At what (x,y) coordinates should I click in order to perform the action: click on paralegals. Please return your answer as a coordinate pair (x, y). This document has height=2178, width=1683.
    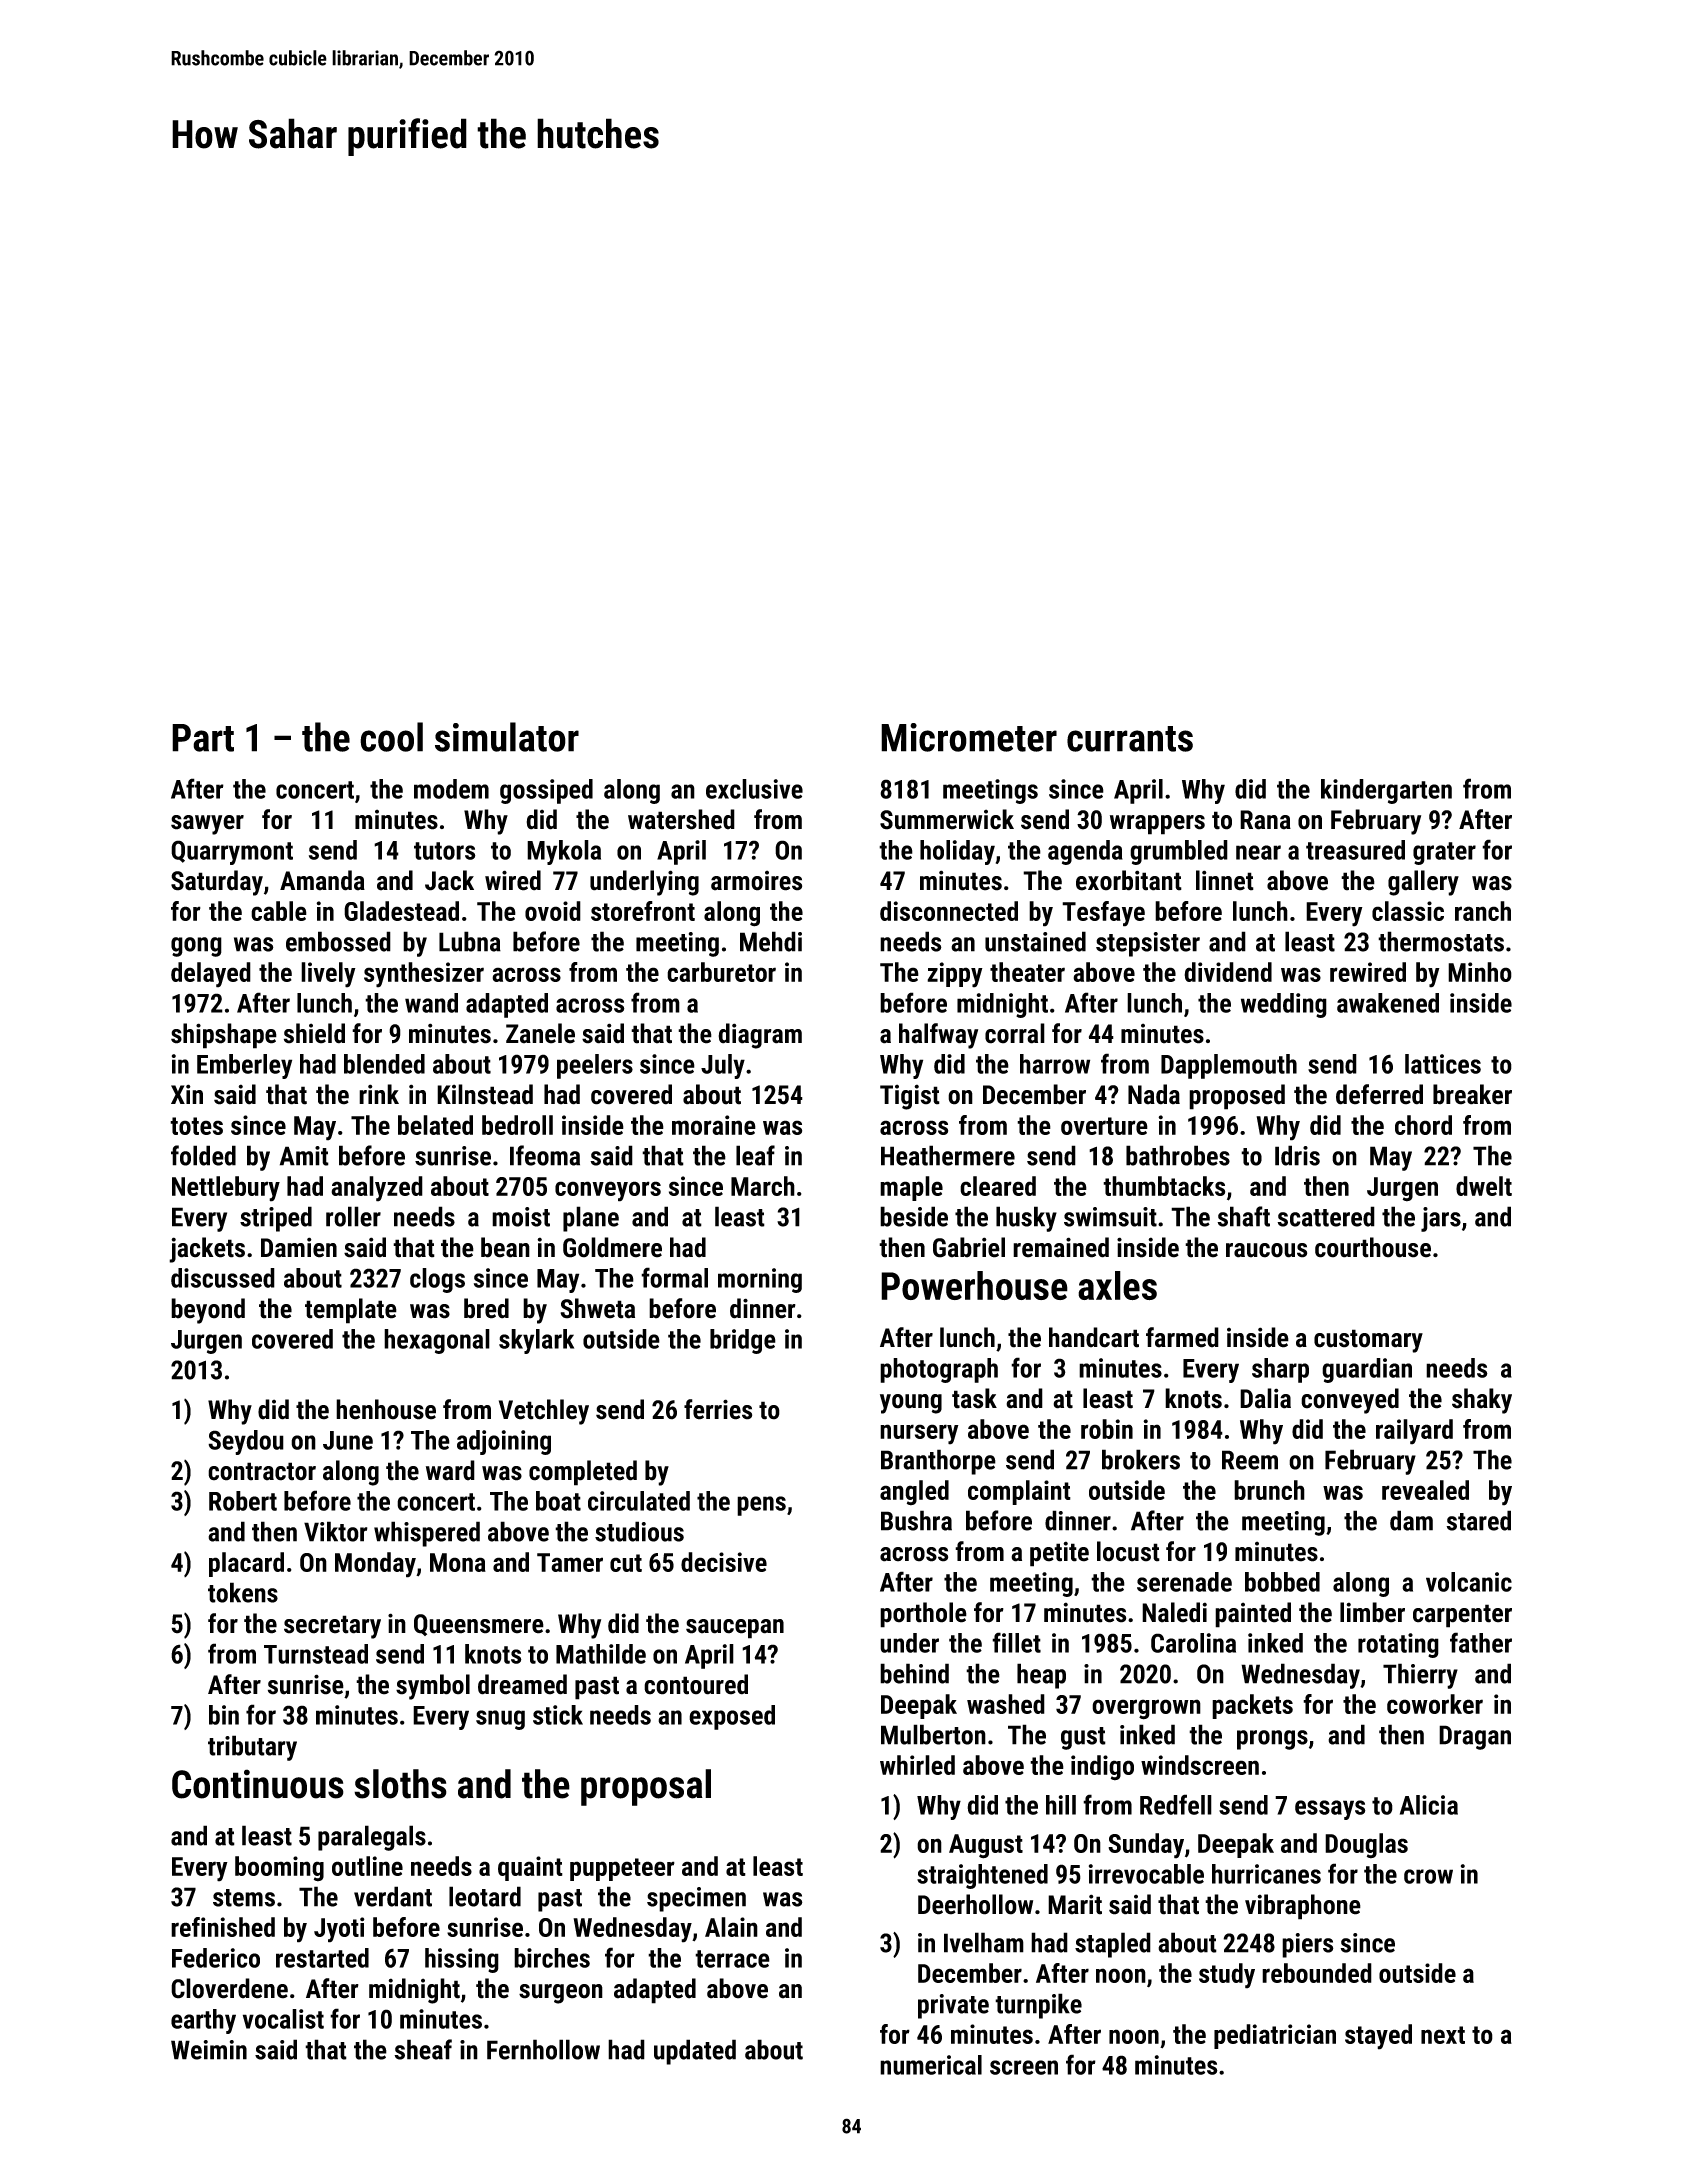
    Looking at the image, I should click on (372, 1838).
